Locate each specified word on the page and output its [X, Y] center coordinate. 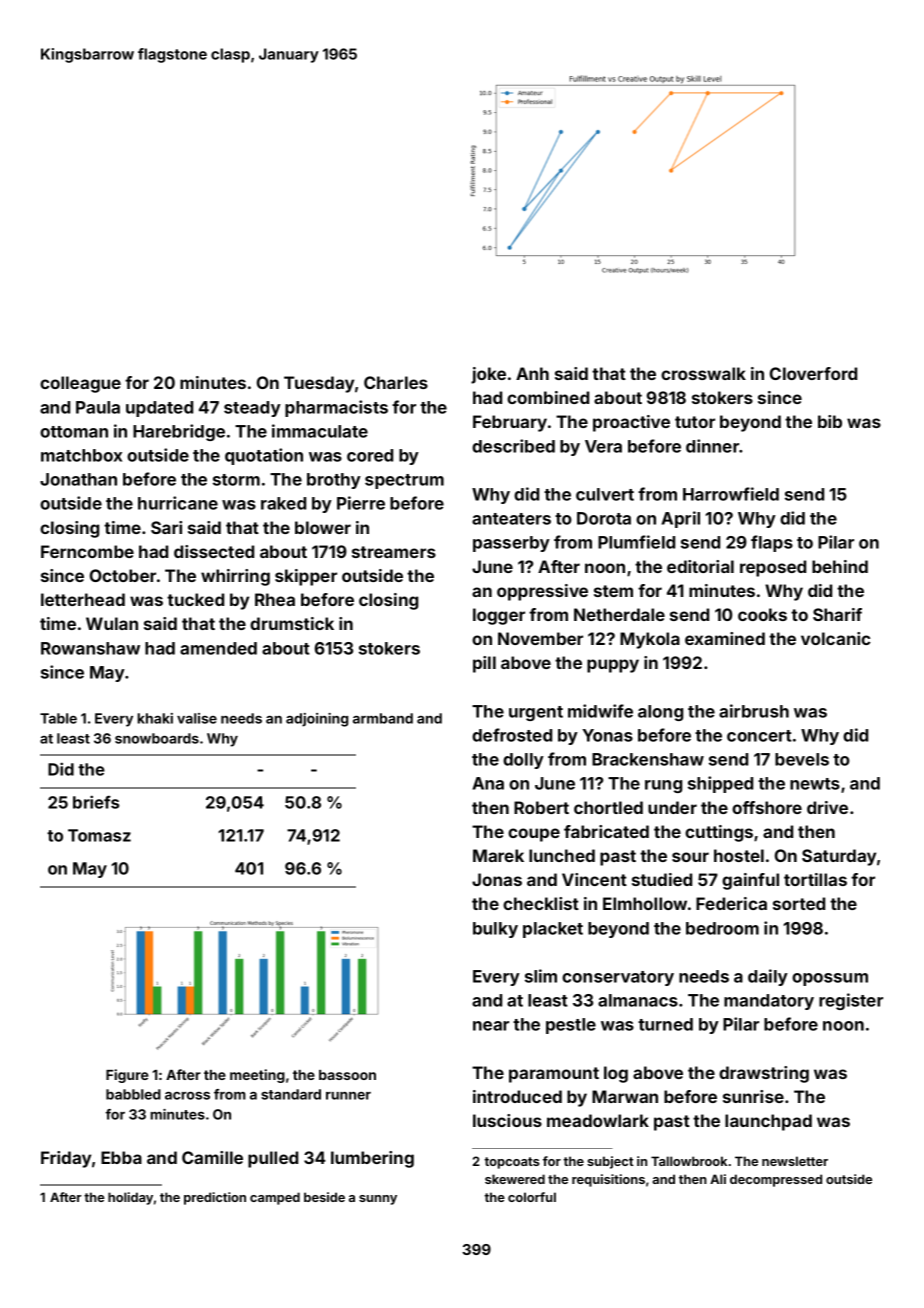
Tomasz [99, 835]
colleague [80, 384]
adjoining [317, 720]
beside [324, 1197]
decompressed [776, 1180]
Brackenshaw [648, 759]
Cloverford [813, 373]
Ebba [121, 1157]
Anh [532, 373]
